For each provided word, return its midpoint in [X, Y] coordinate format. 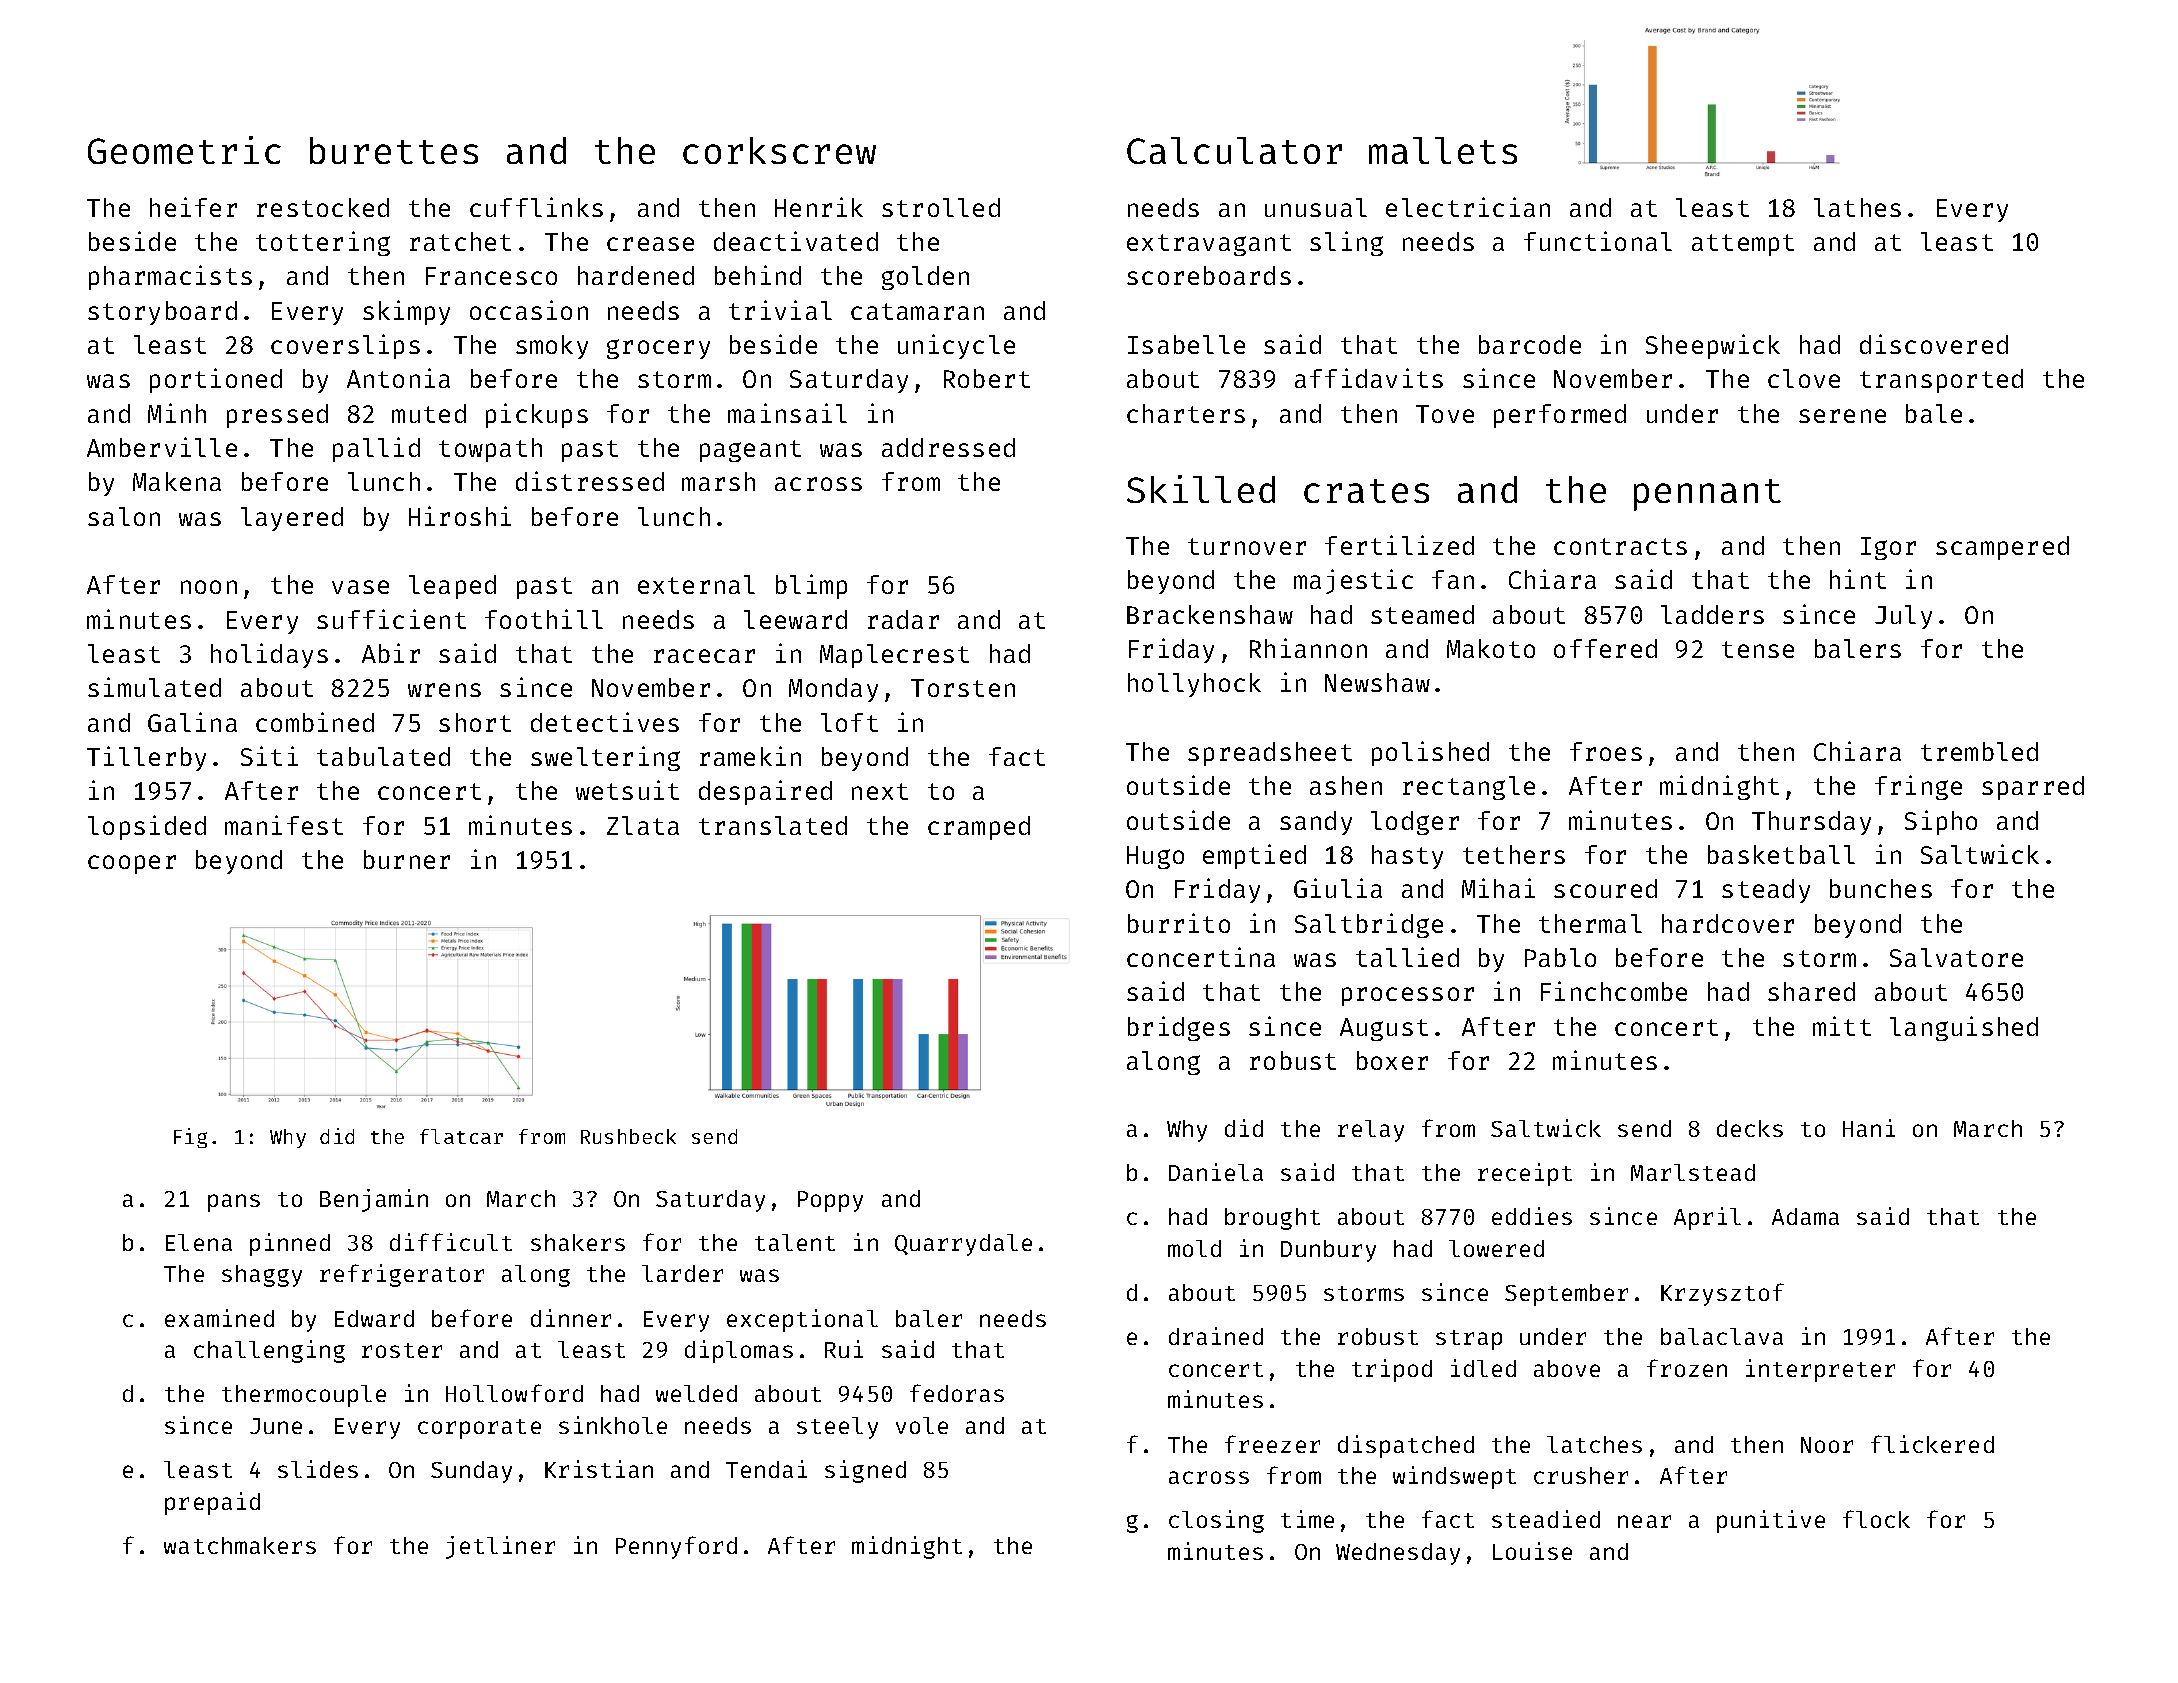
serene [1842, 416]
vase [360, 587]
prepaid [212, 1503]
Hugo [1155, 857]
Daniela [1216, 1172]
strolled [941, 207]
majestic [1353, 581]
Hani [1869, 1128]
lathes [1857, 207]
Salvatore [1956, 957]
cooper [132, 864]
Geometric [184, 150]
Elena [199, 1242]
